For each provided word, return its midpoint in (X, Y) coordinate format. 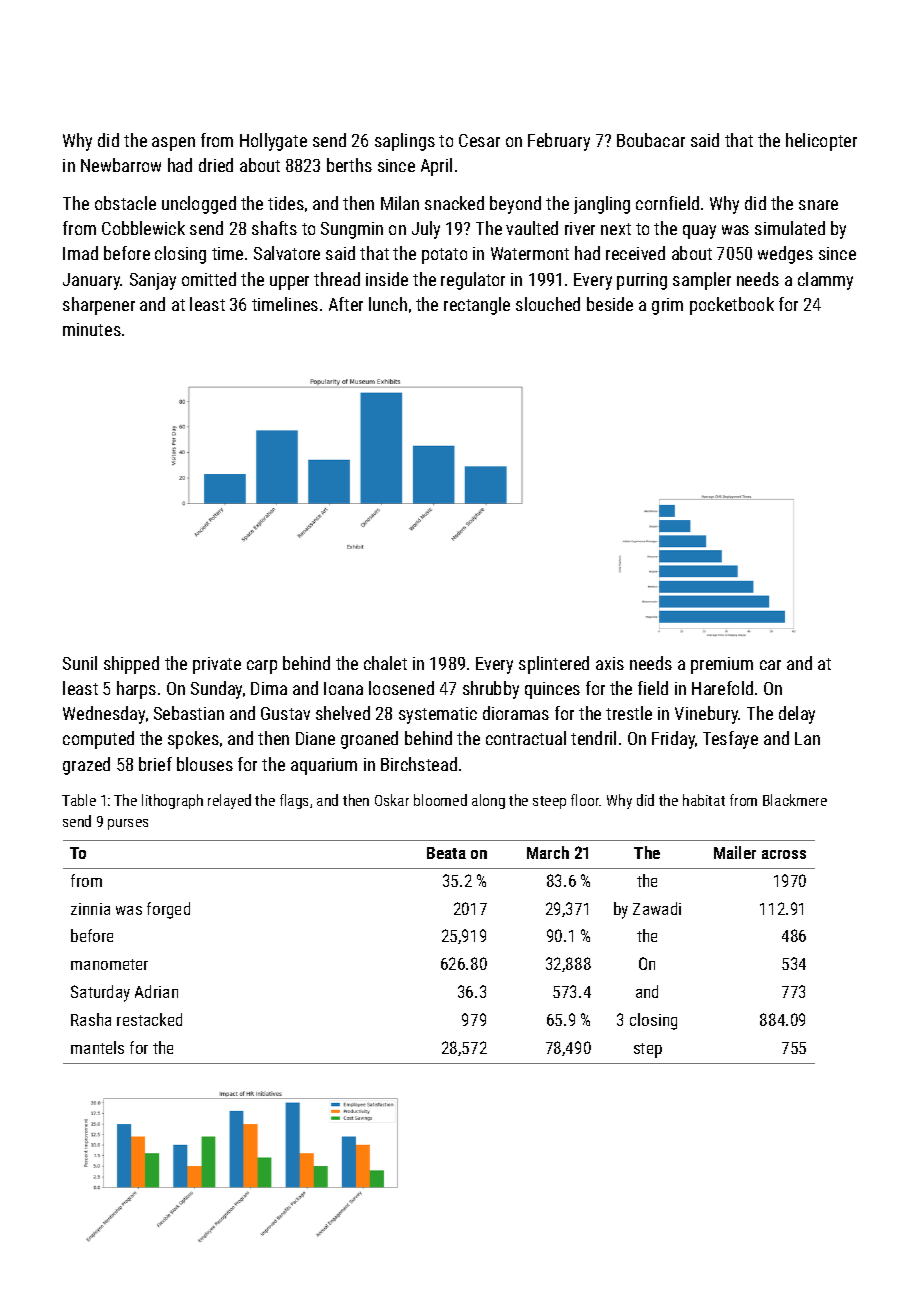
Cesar (479, 140)
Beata (446, 853)
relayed (229, 801)
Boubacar (651, 140)
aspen (173, 144)
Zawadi (657, 908)
